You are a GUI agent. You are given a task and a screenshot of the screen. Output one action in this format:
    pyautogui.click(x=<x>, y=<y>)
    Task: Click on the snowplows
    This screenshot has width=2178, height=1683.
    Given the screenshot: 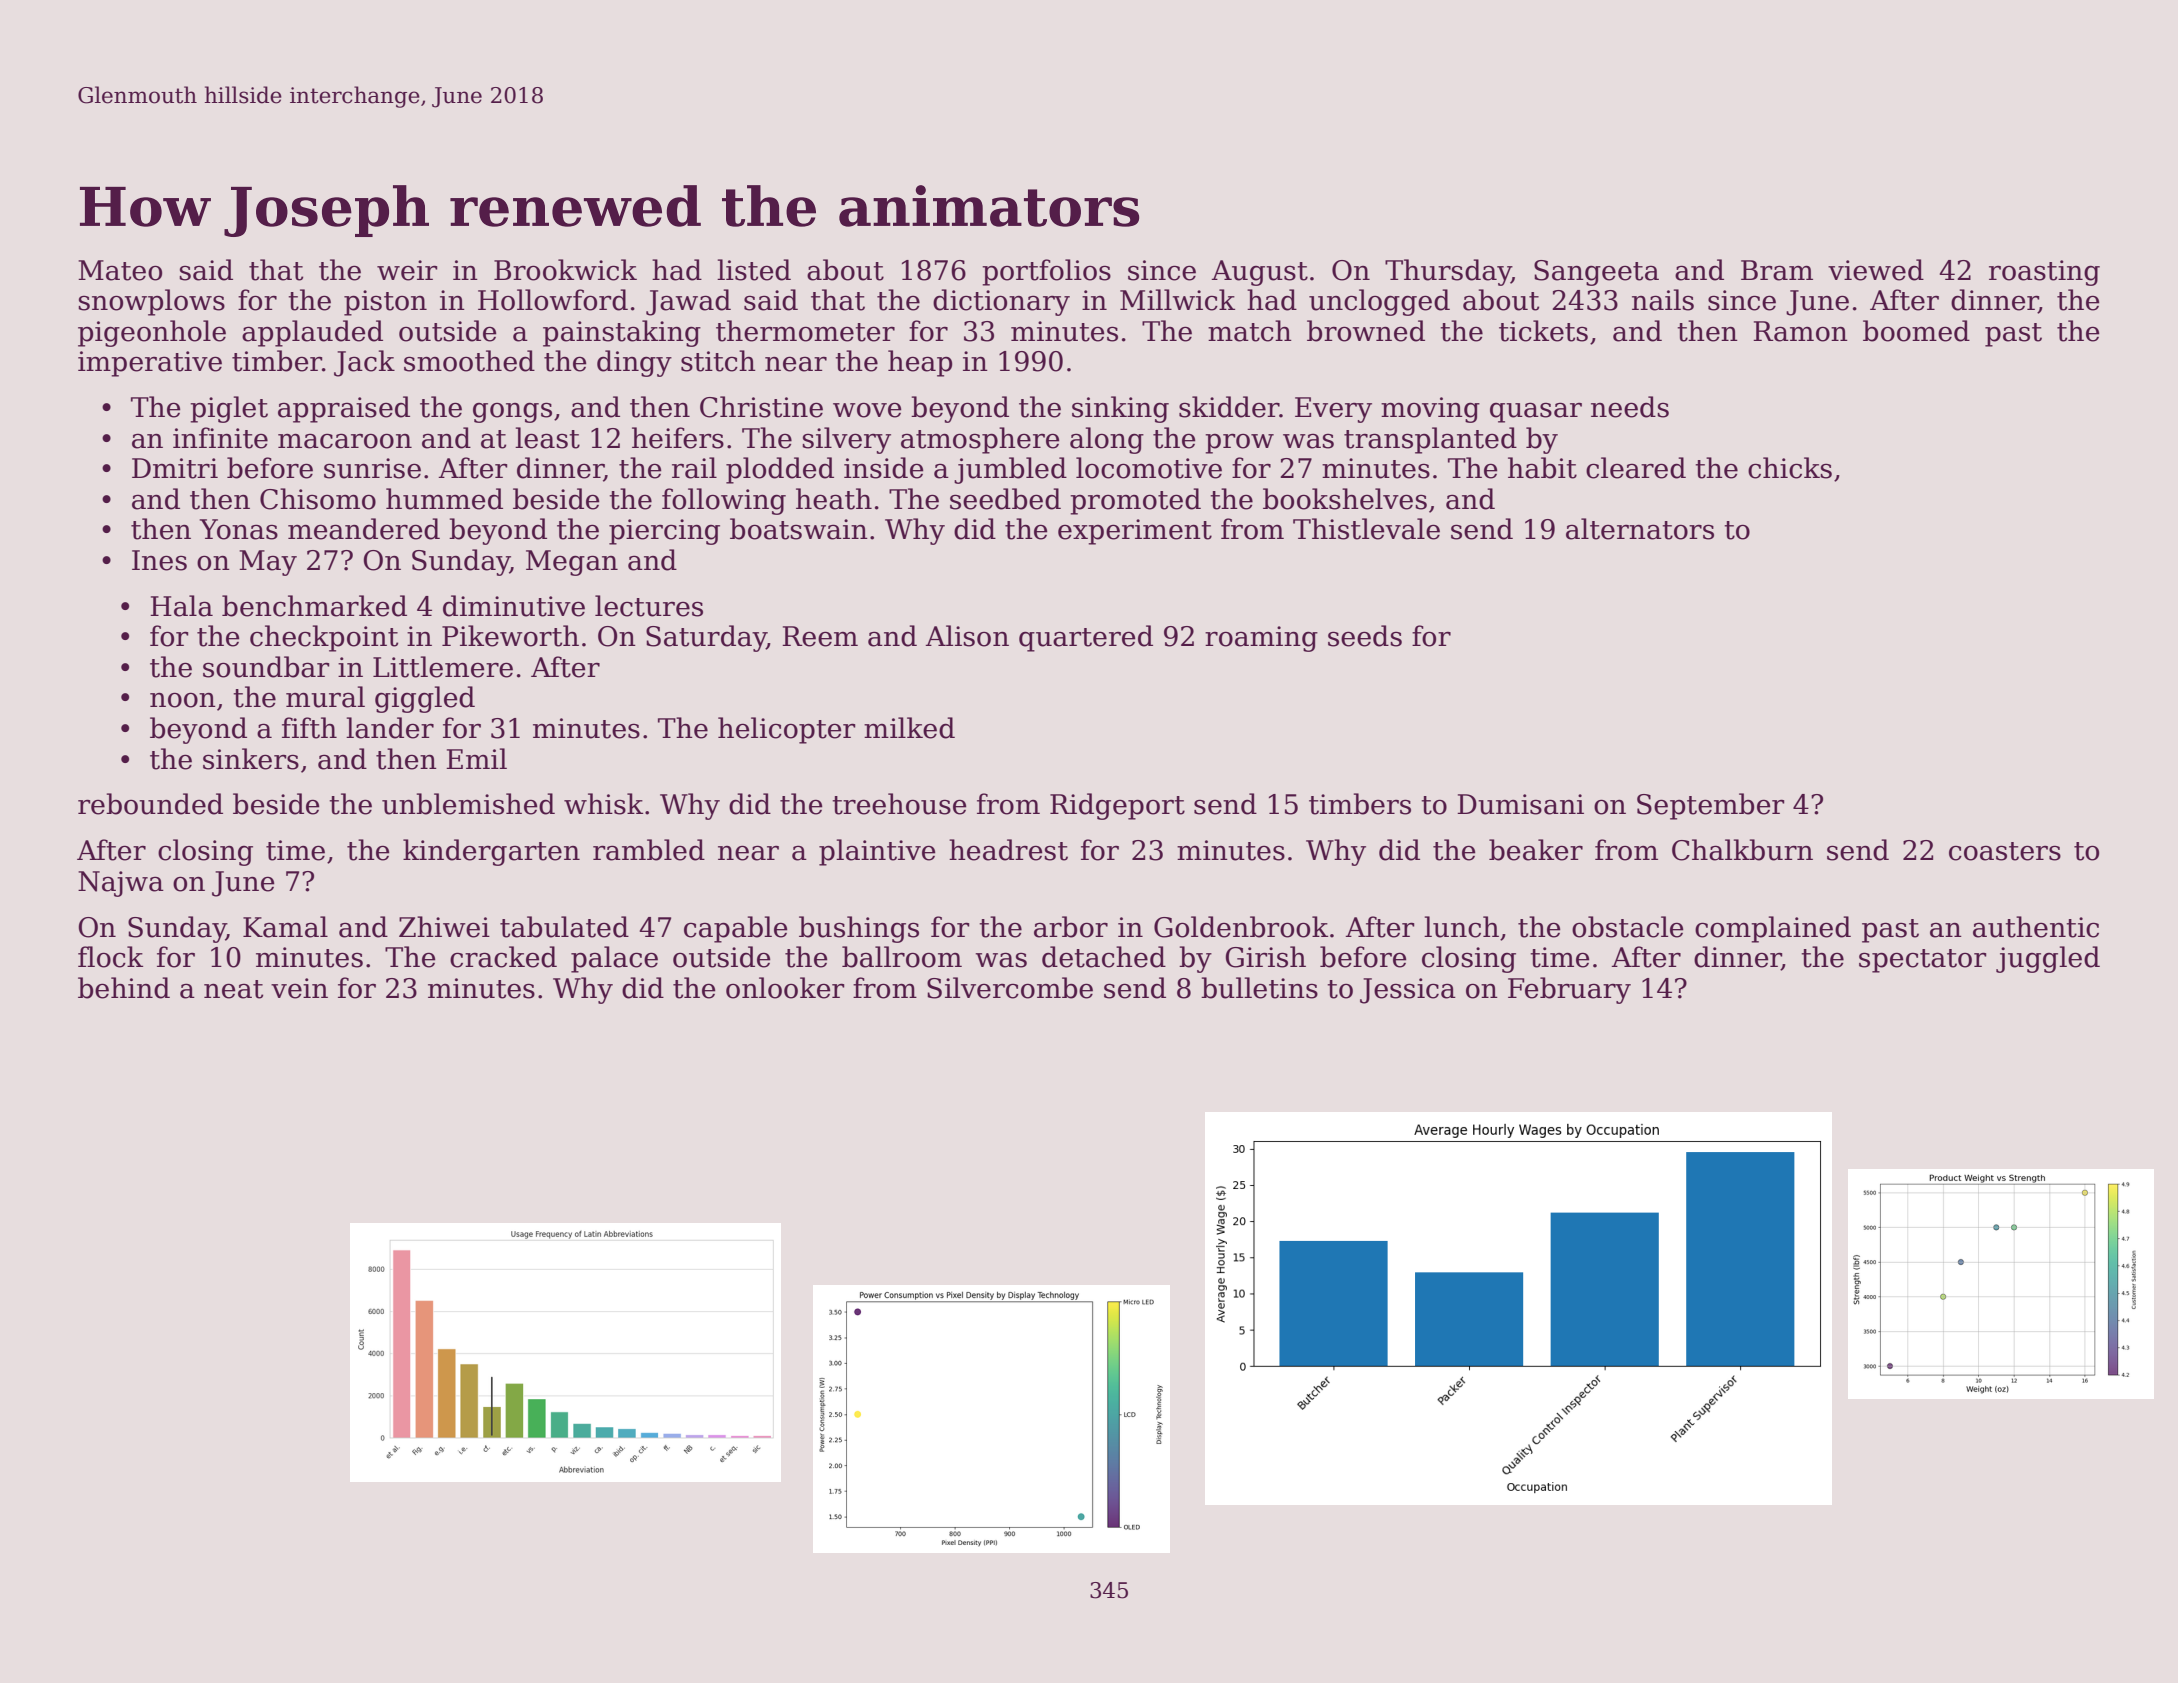 What is the action you would take?
    pyautogui.click(x=151, y=302)
